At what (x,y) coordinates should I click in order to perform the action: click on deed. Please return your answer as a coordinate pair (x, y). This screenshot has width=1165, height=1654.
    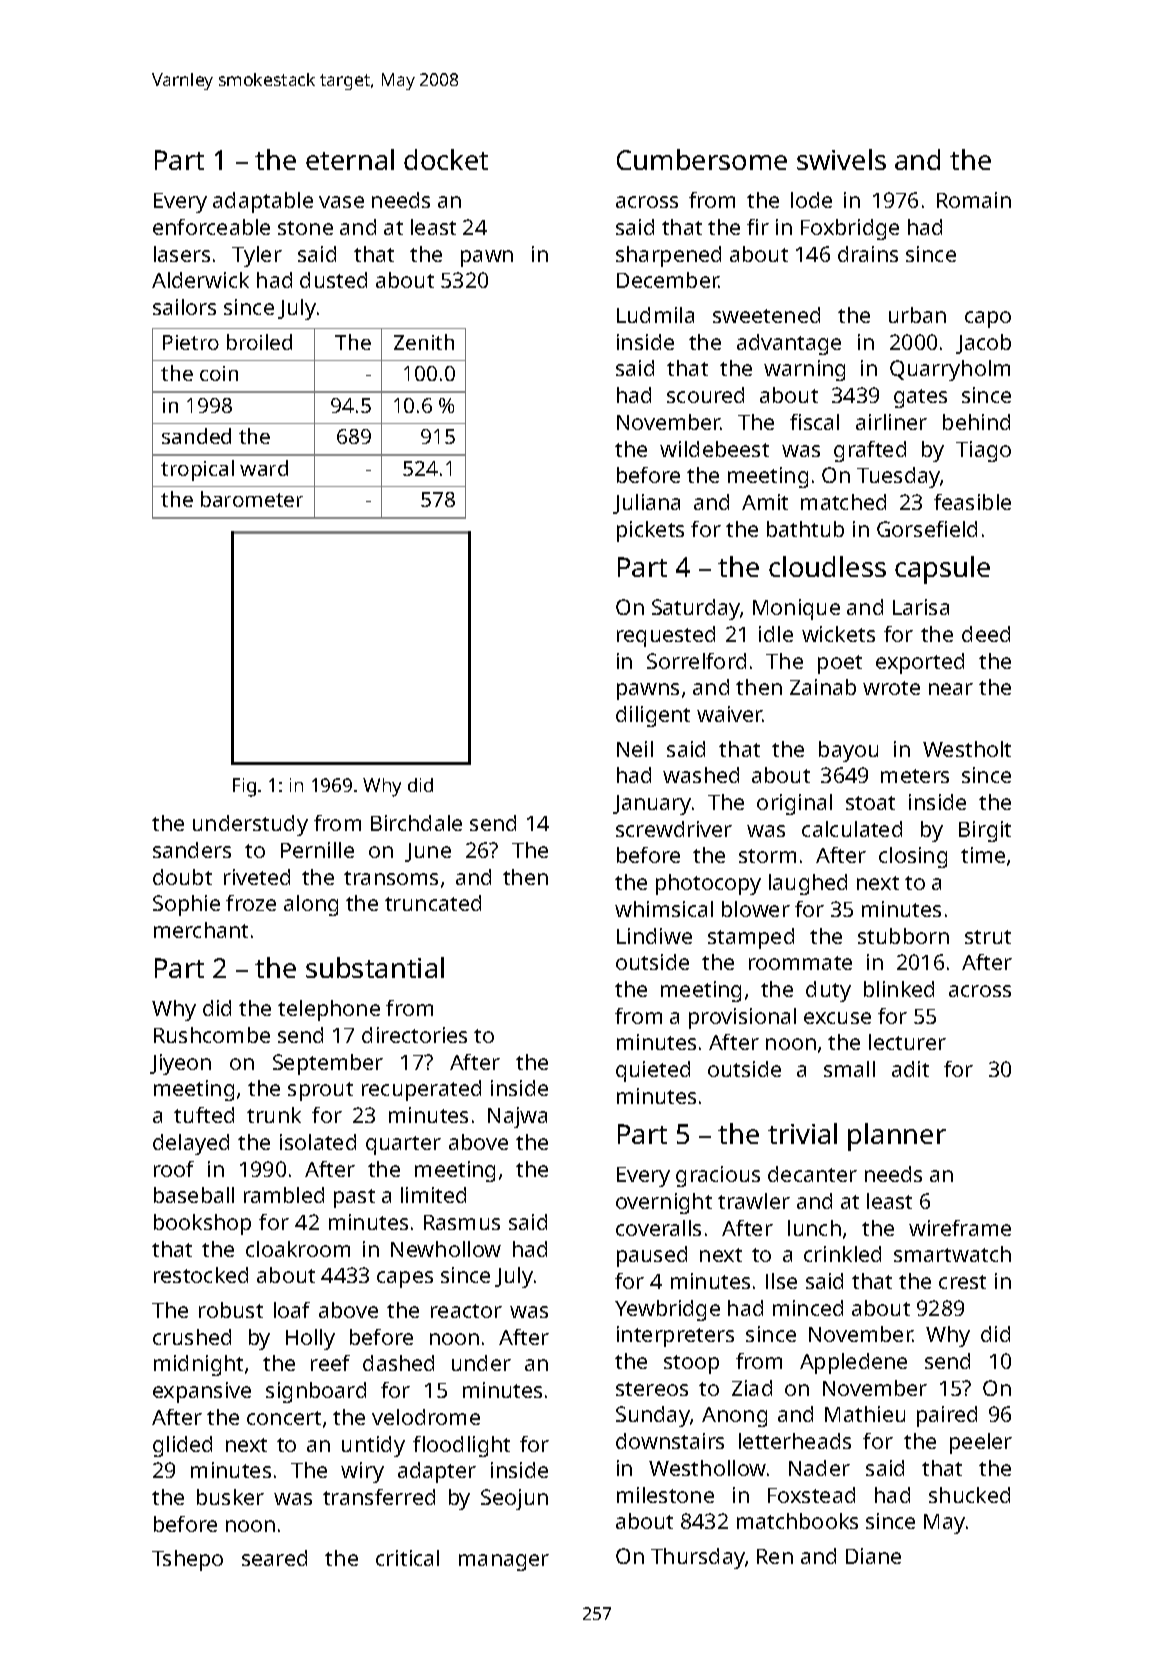
    Looking at the image, I should click on (986, 634).
